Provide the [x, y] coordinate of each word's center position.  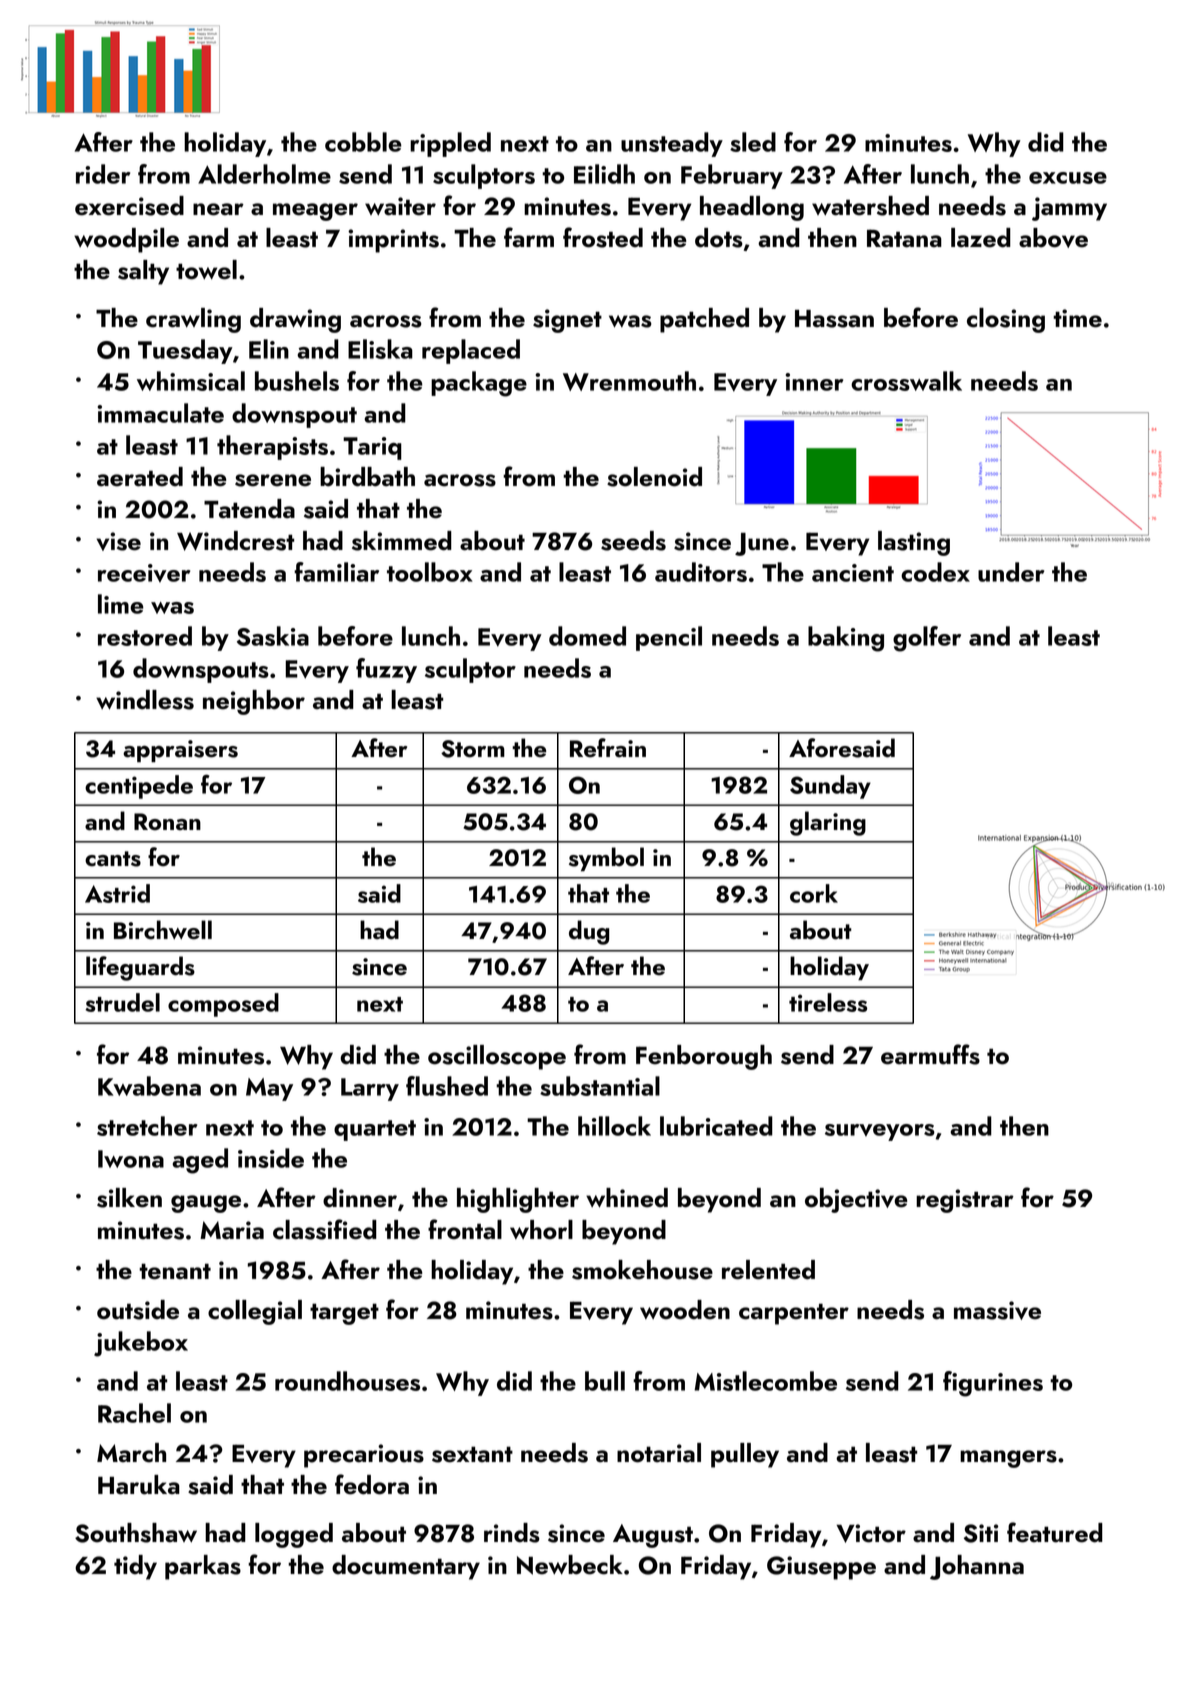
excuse [1068, 178]
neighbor [254, 702]
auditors [701, 572]
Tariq [372, 448]
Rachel [134, 1413]
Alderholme [264, 174]
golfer [927, 639]
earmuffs [930, 1054]
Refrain [608, 748]
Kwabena [149, 1086]
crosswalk [906, 381]
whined [627, 1198]
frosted [603, 237]
